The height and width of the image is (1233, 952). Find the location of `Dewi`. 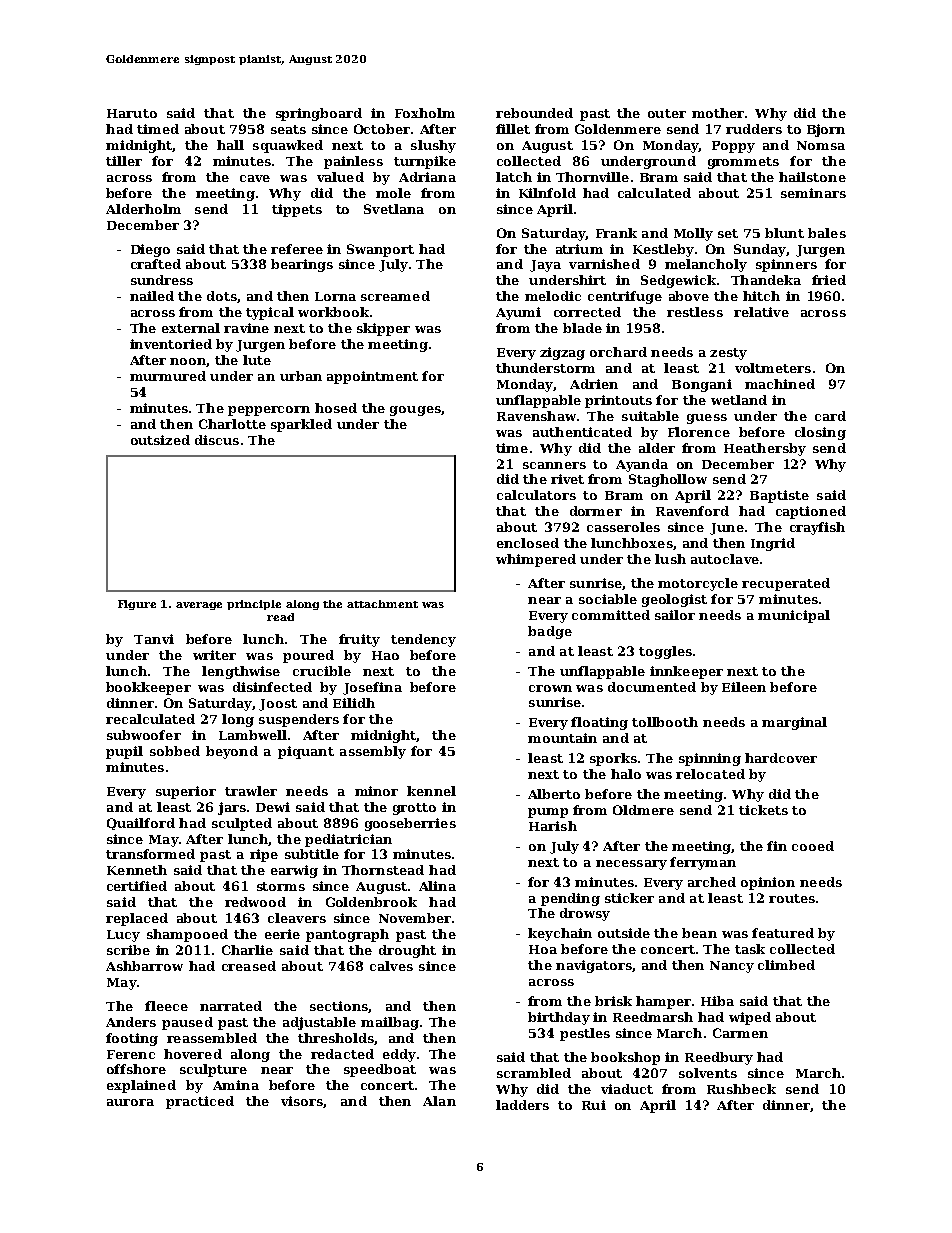

Dewi is located at coordinates (273, 807).
